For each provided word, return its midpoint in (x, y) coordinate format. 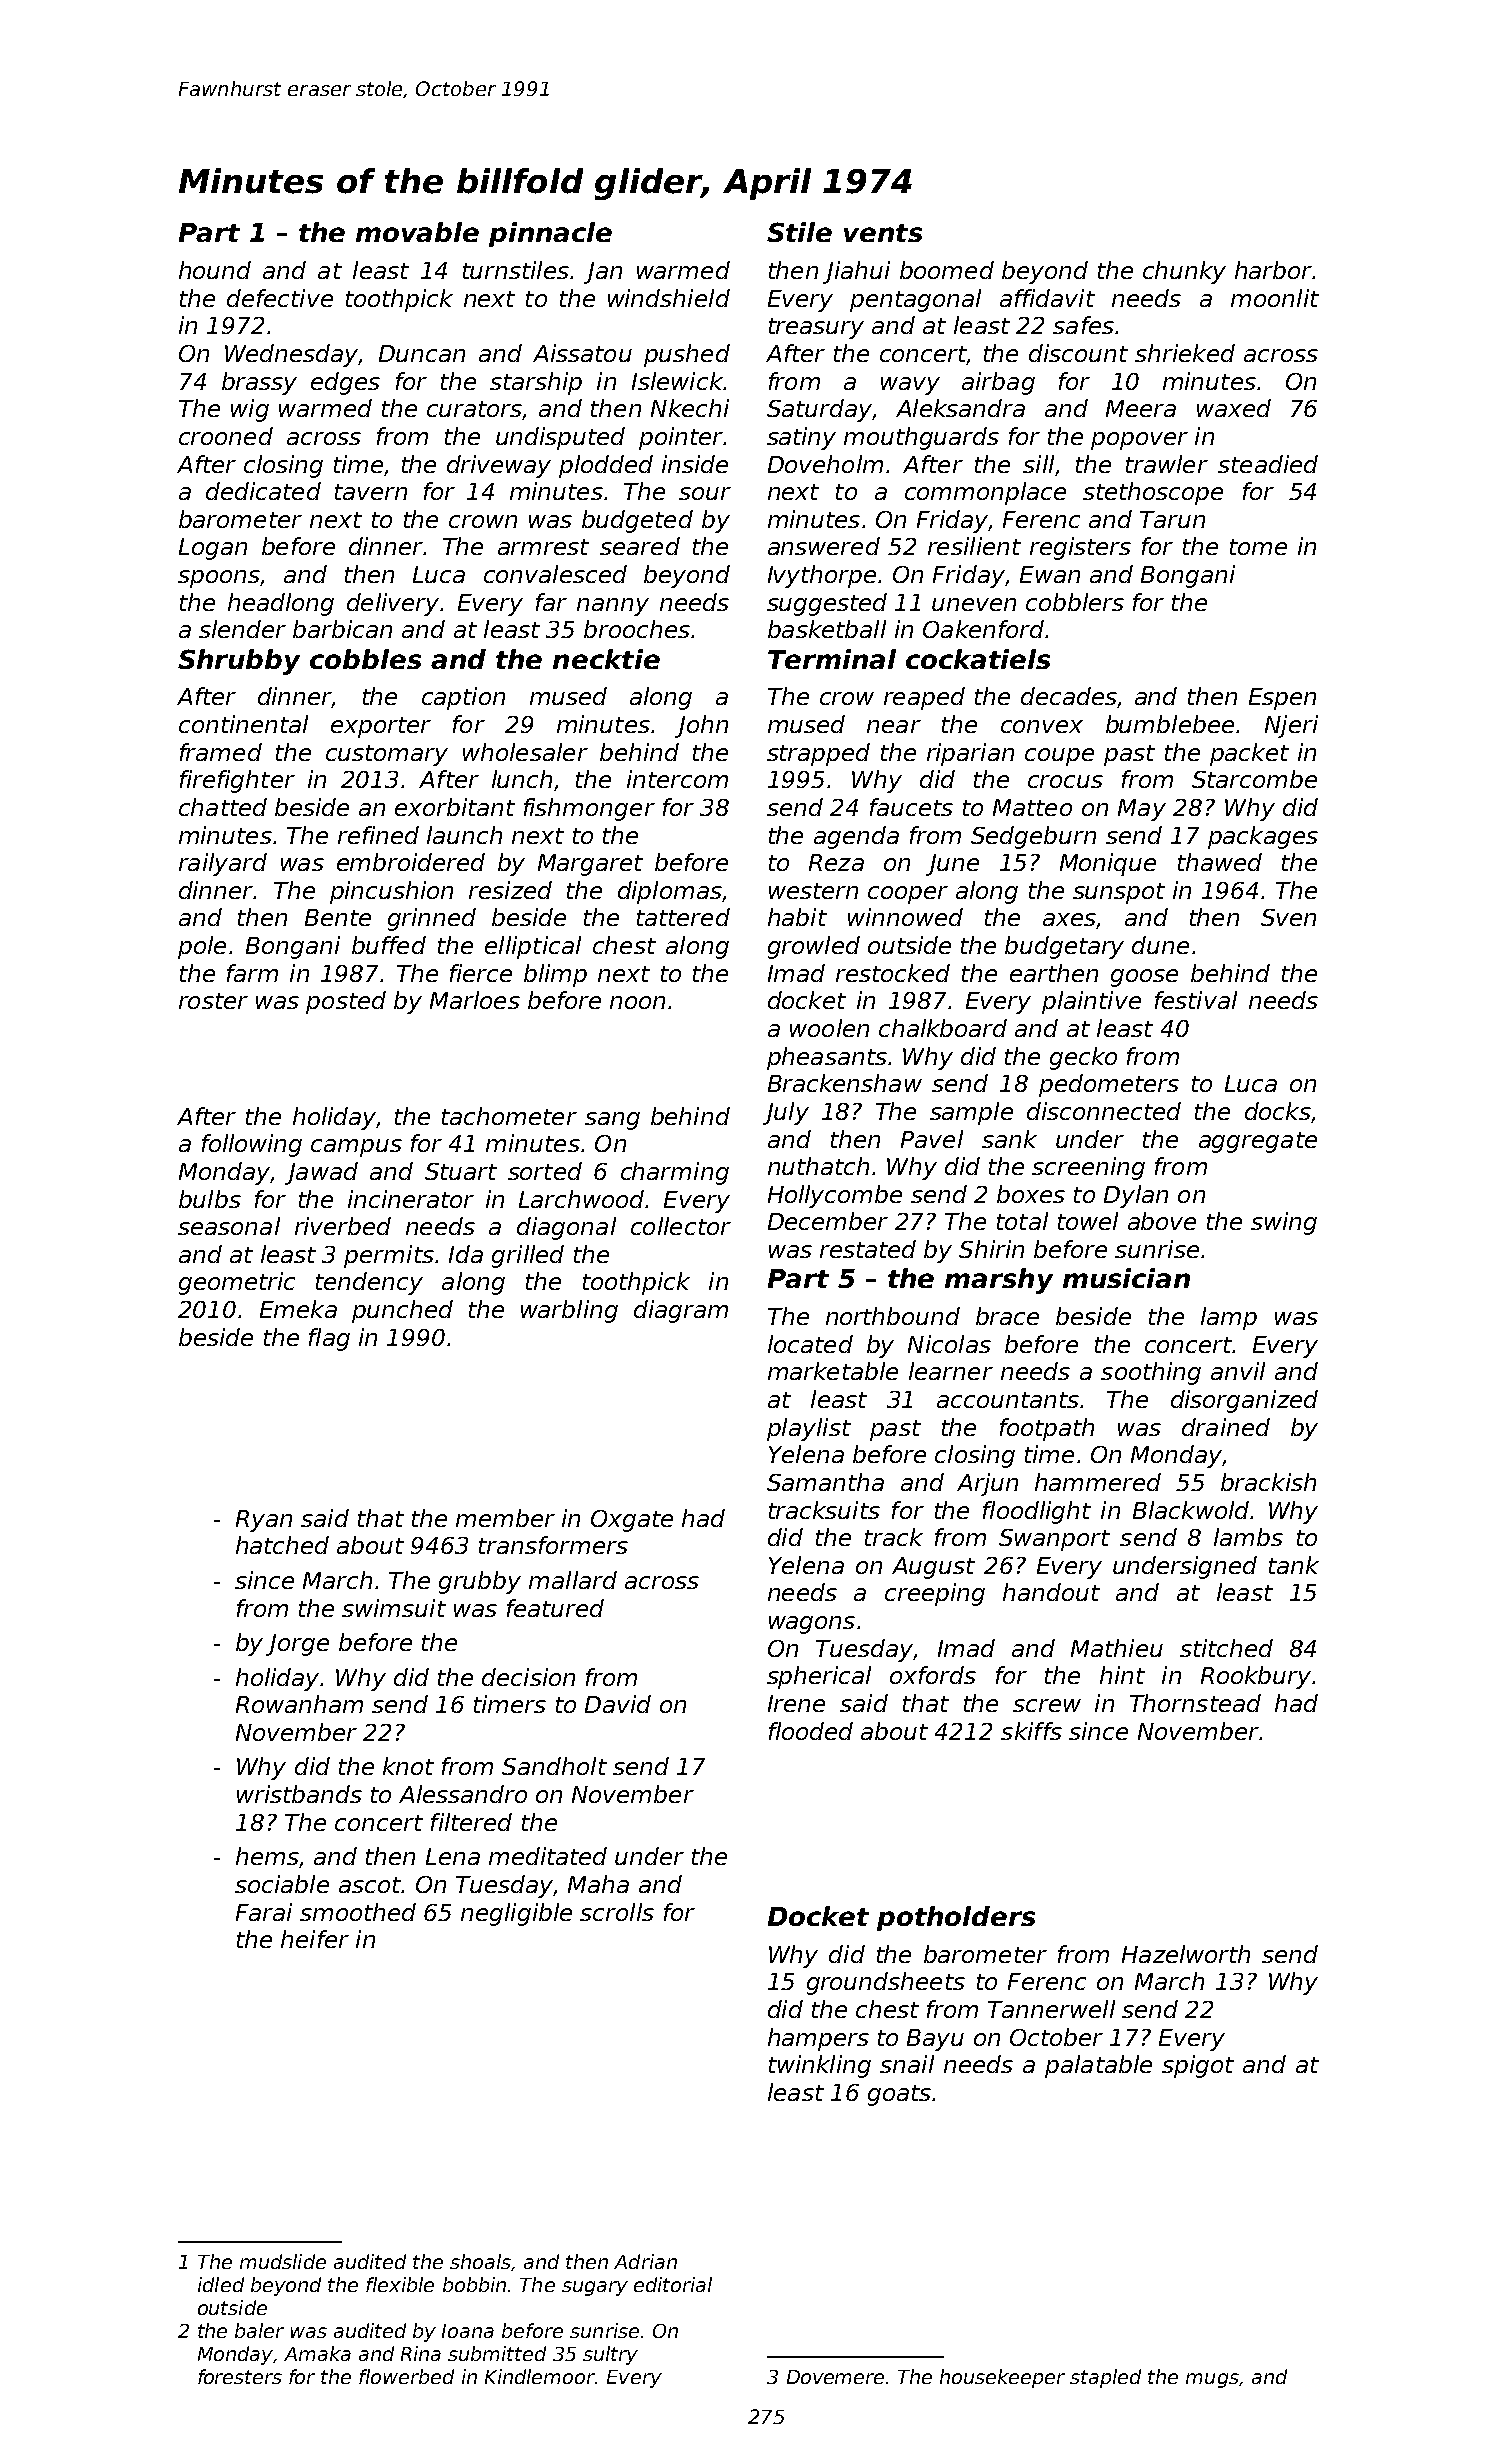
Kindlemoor (540, 2376)
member (505, 1518)
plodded (606, 466)
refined (378, 835)
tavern (371, 492)
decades (1069, 696)
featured (555, 1608)
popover (1139, 441)
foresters (240, 2376)
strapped (818, 754)
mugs (1212, 2380)
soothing (1151, 1373)
